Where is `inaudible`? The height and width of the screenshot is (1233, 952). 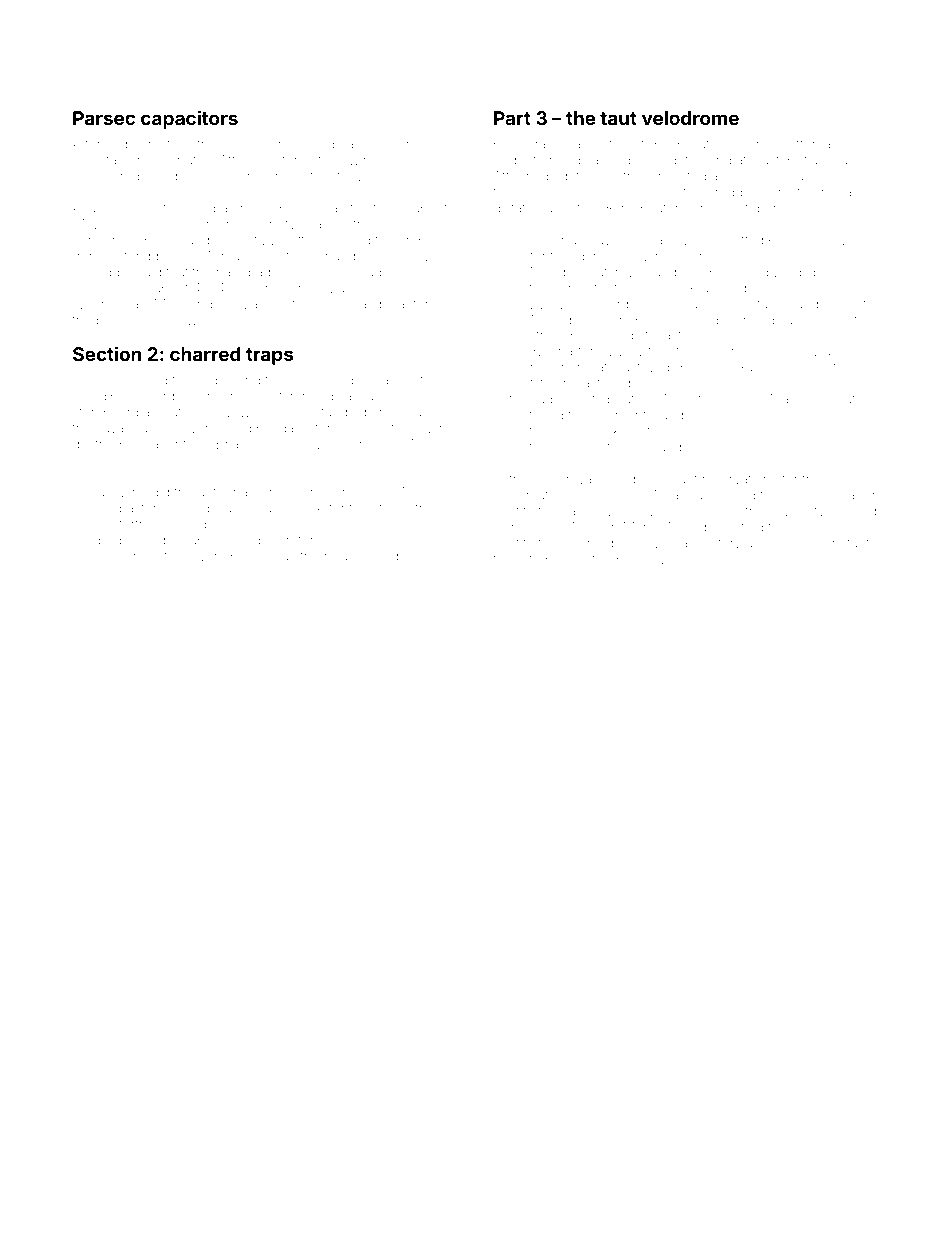 inaudible is located at coordinates (101, 396).
